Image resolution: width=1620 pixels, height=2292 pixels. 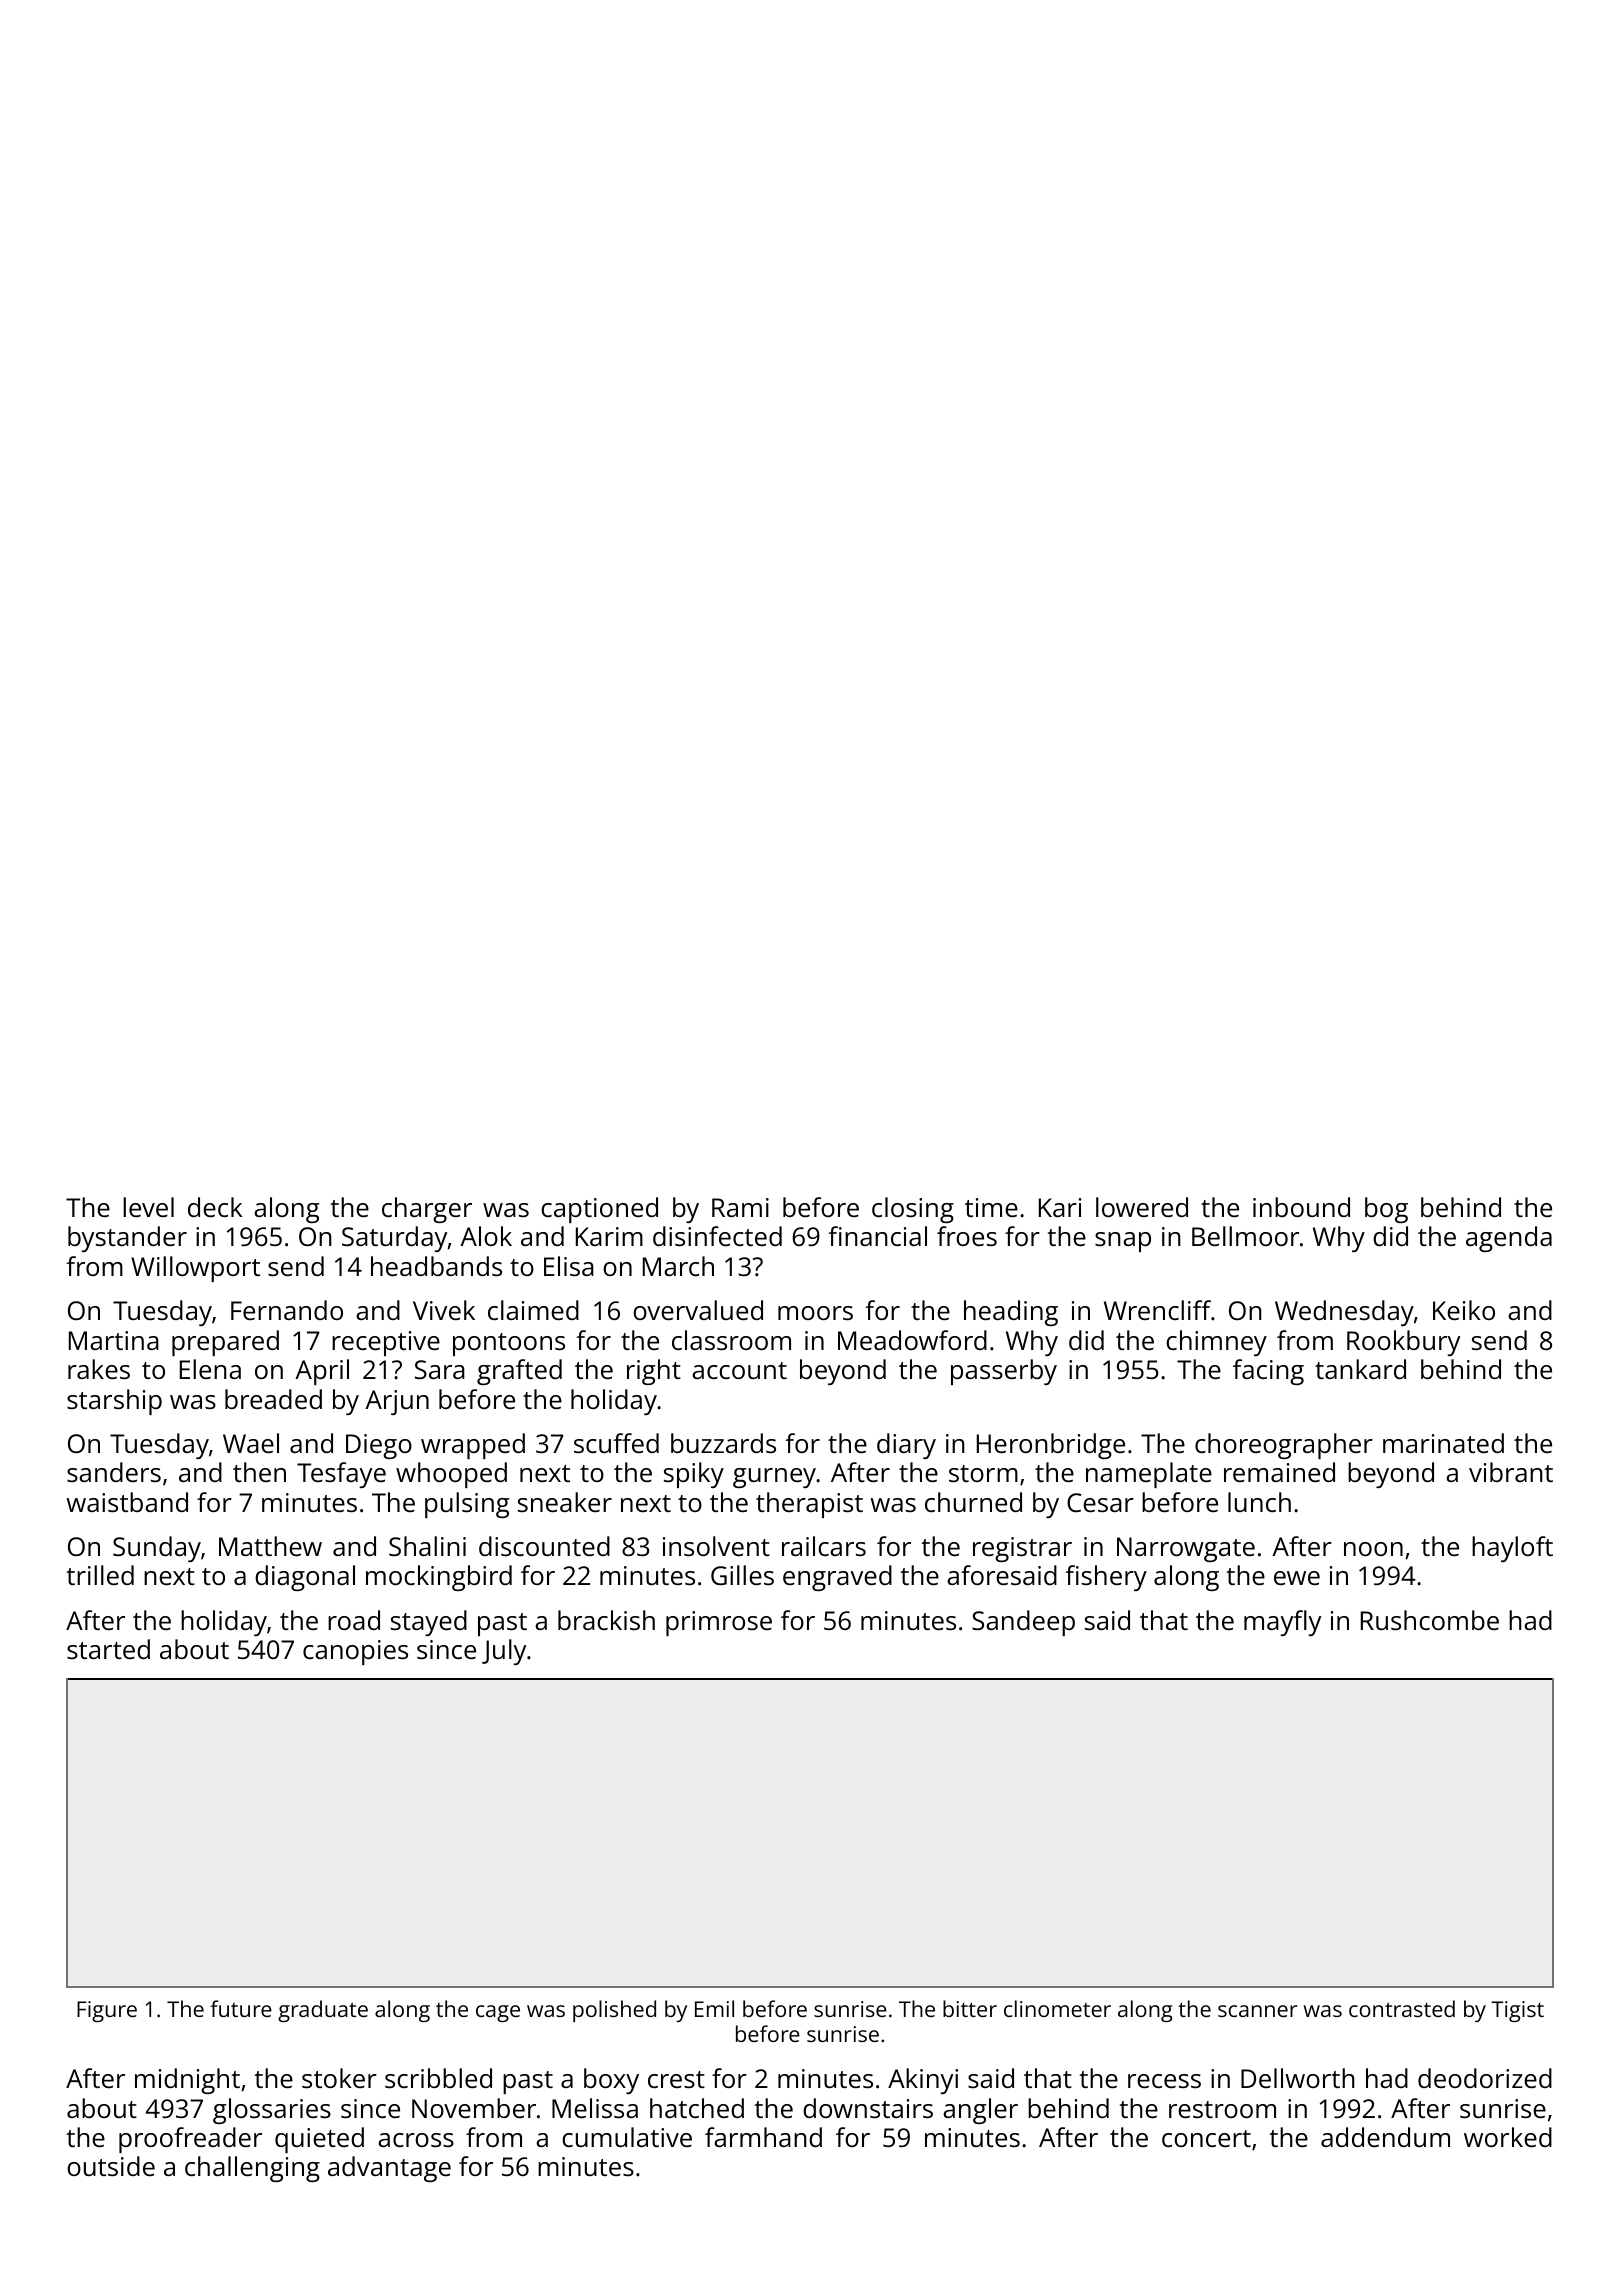 What do you see at coordinates (107, 2011) in the screenshot?
I see `Figure` at bounding box center [107, 2011].
